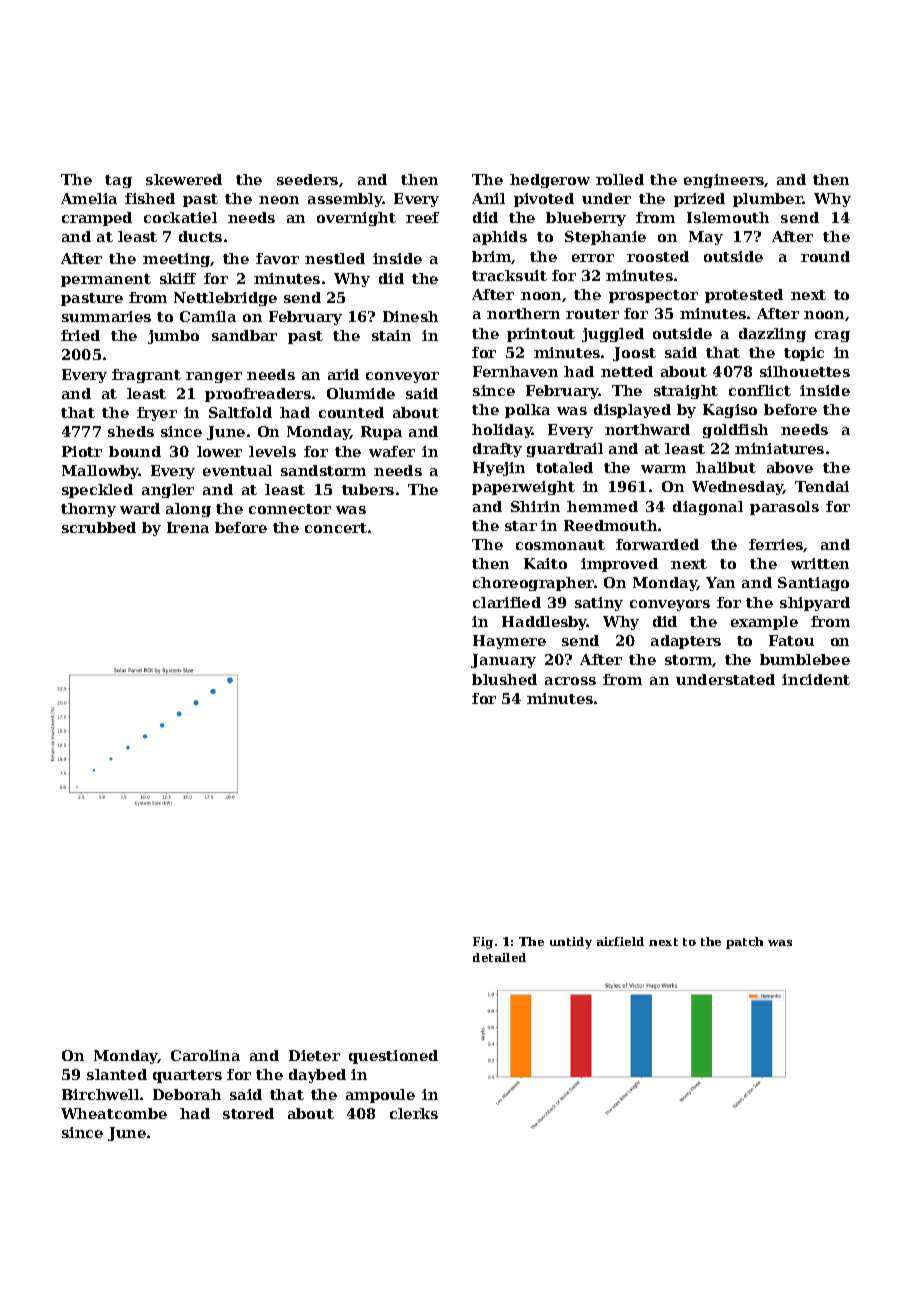 Image resolution: width=912 pixels, height=1294 pixels. I want to click on Olumide, so click(361, 393).
